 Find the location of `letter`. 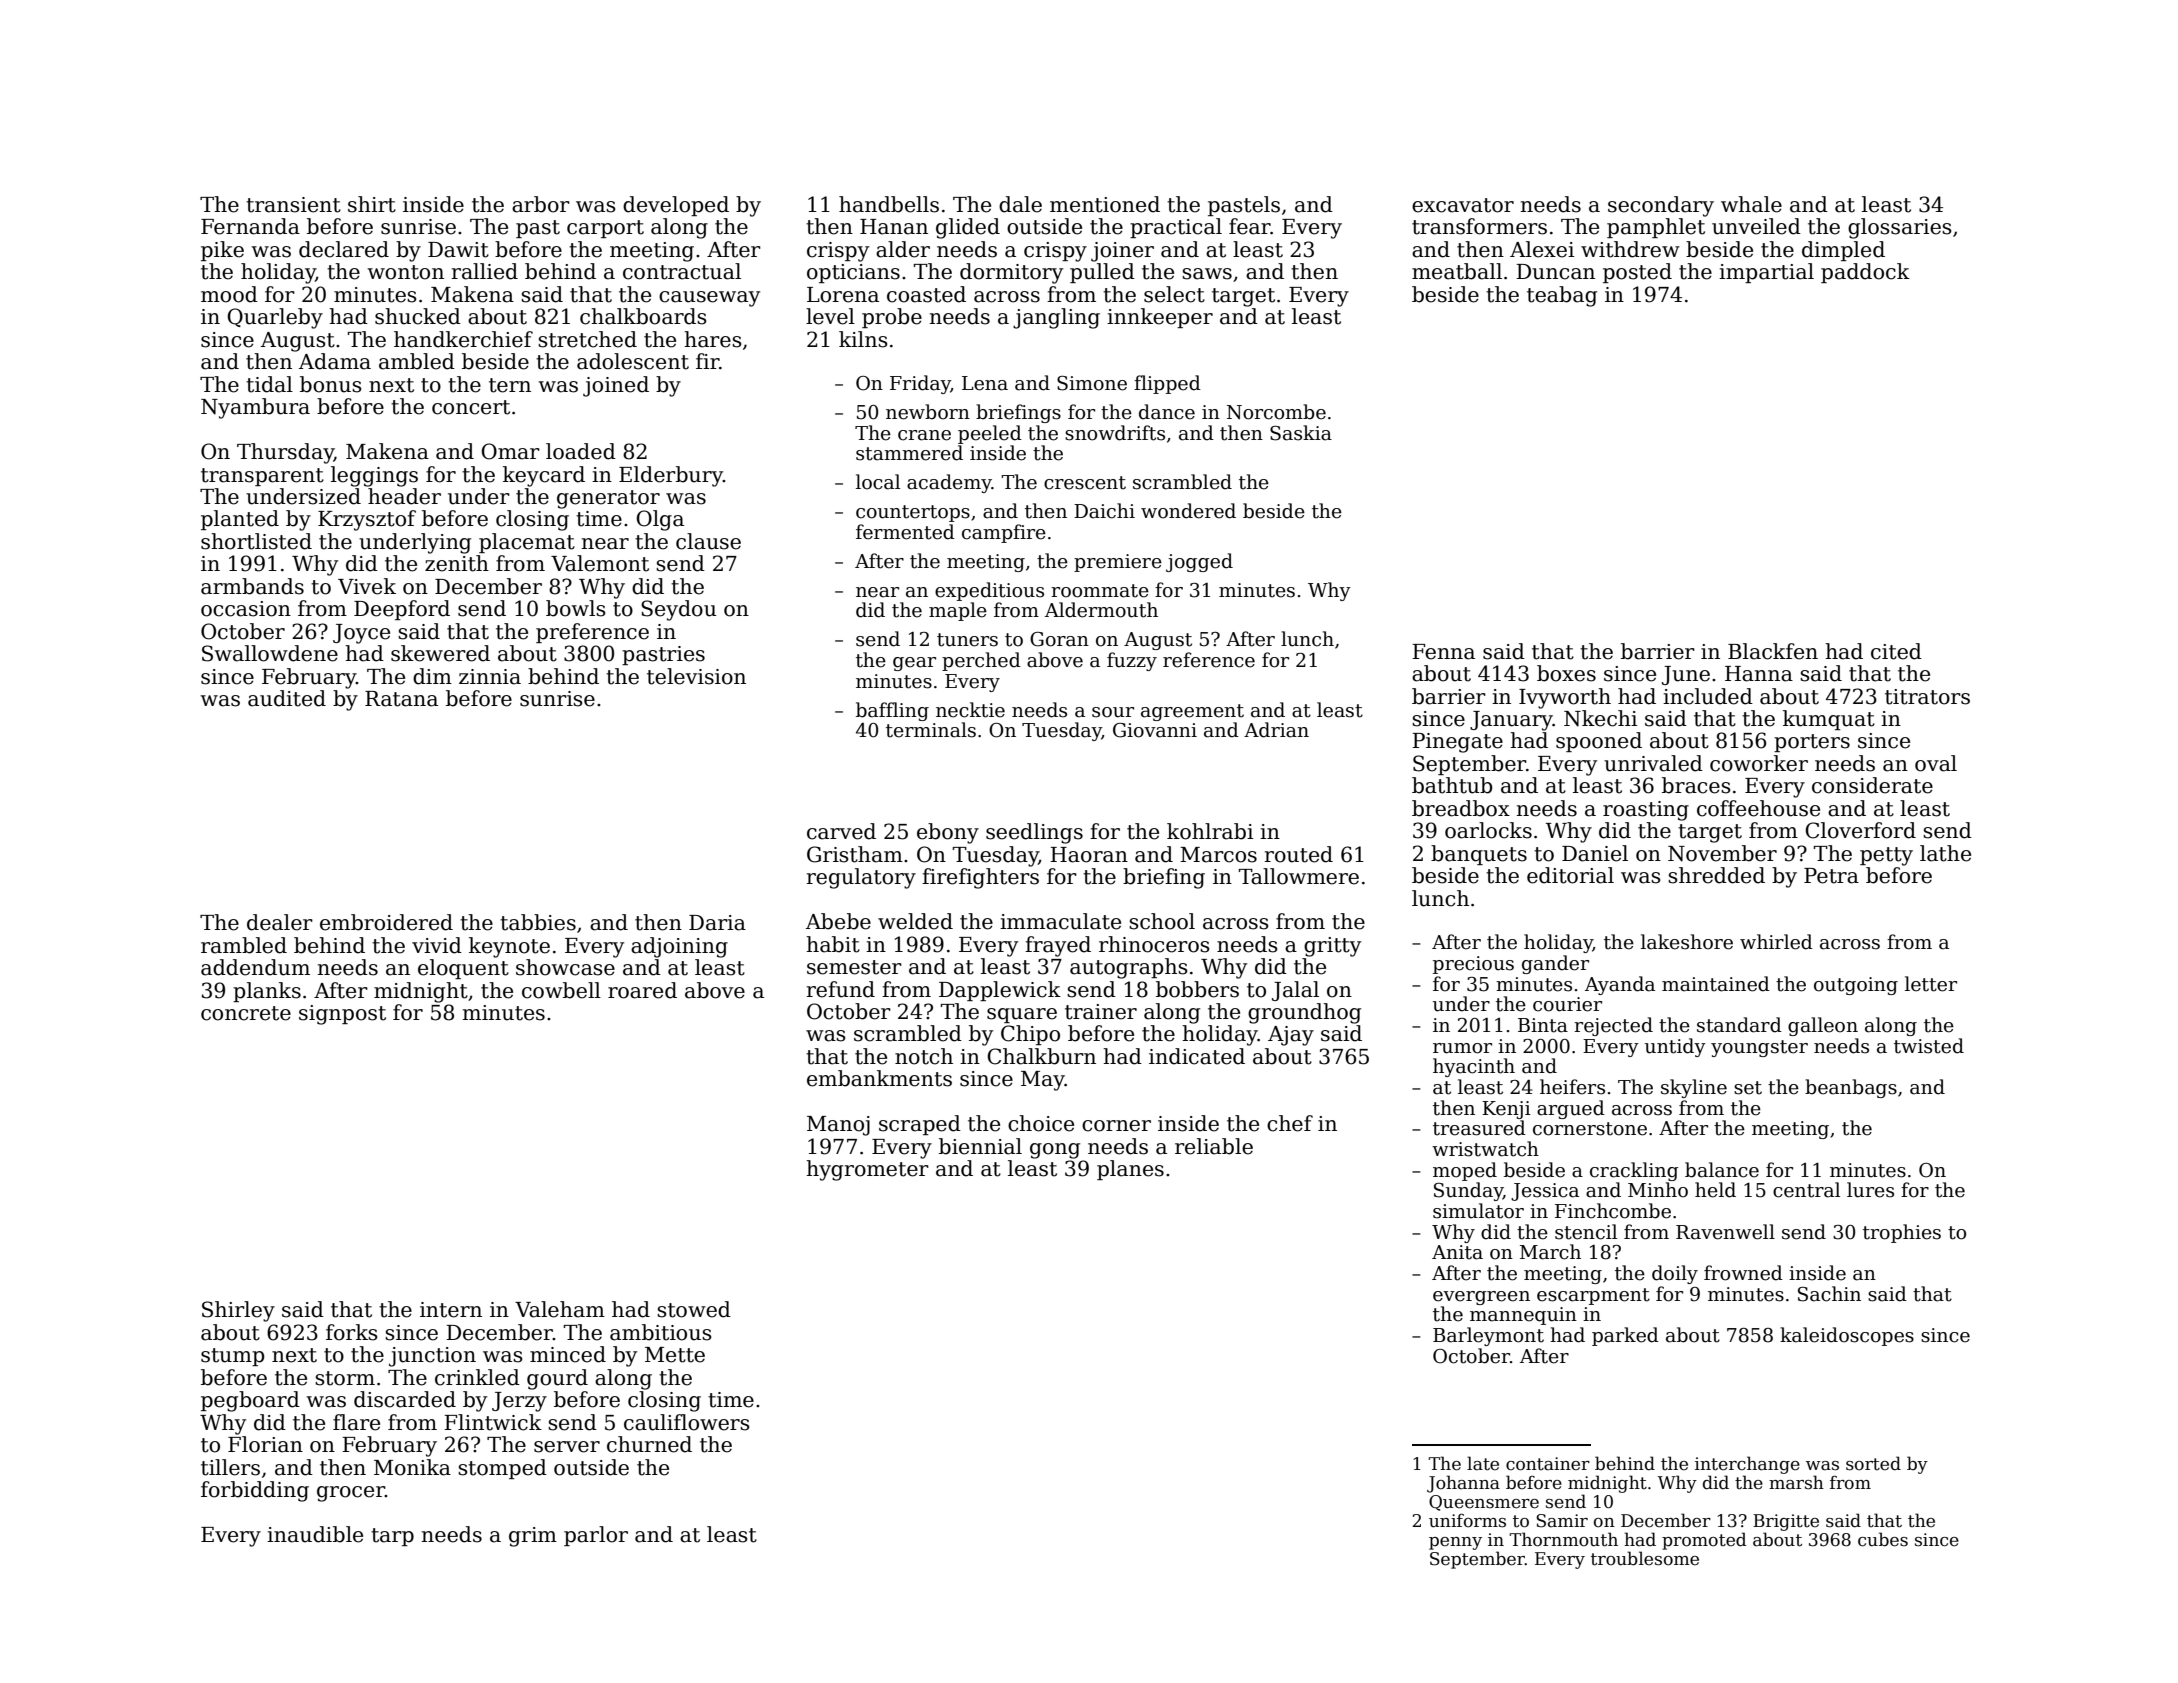

letter is located at coordinates (1931, 984).
